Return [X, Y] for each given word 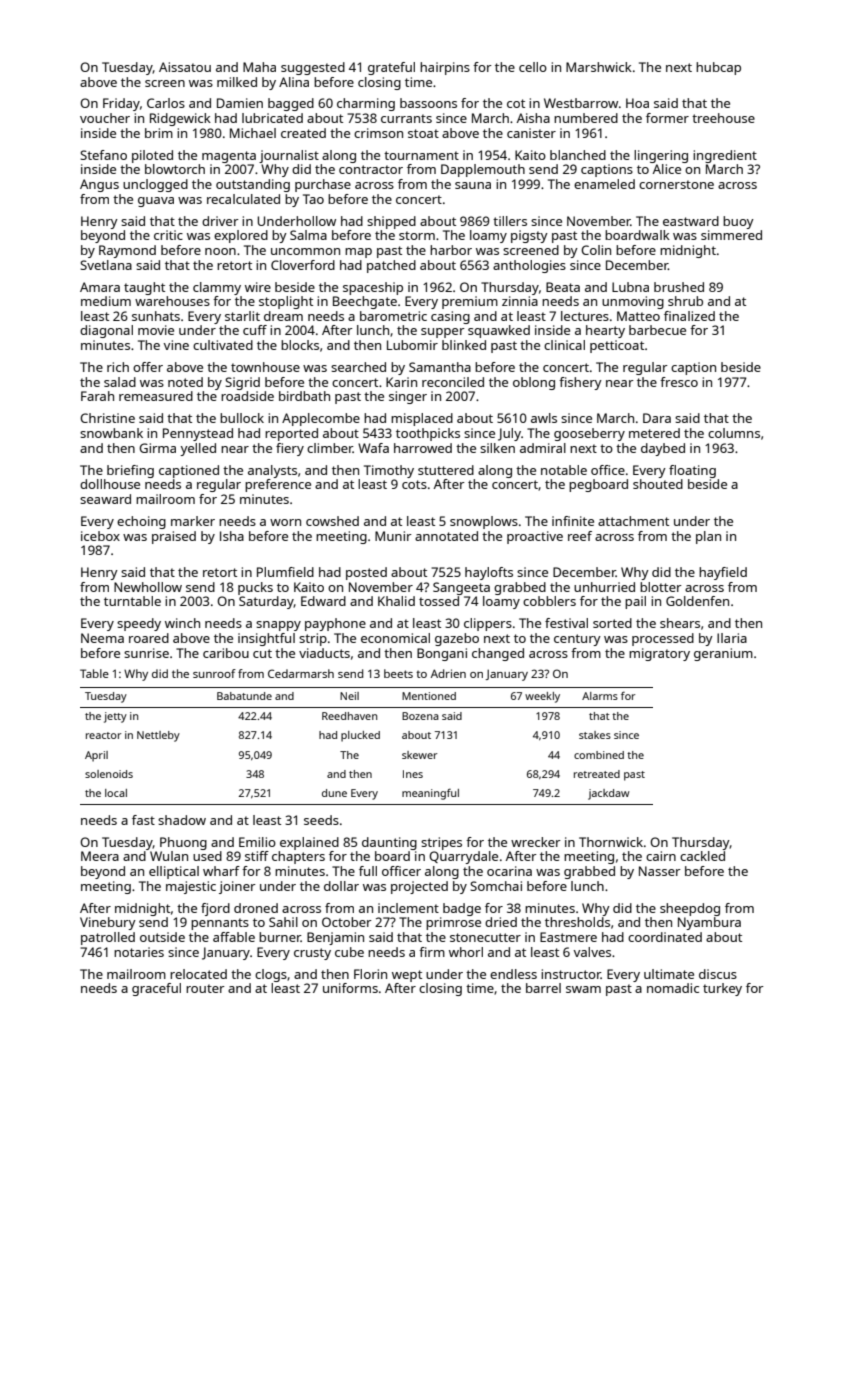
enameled [604, 184]
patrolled [108, 938]
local [116, 793]
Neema [102, 638]
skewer [419, 755]
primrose [453, 923]
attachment [633, 521]
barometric [393, 316]
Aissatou [185, 67]
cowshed [332, 521]
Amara [100, 287]
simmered [731, 235]
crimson [378, 133]
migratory [659, 654]
